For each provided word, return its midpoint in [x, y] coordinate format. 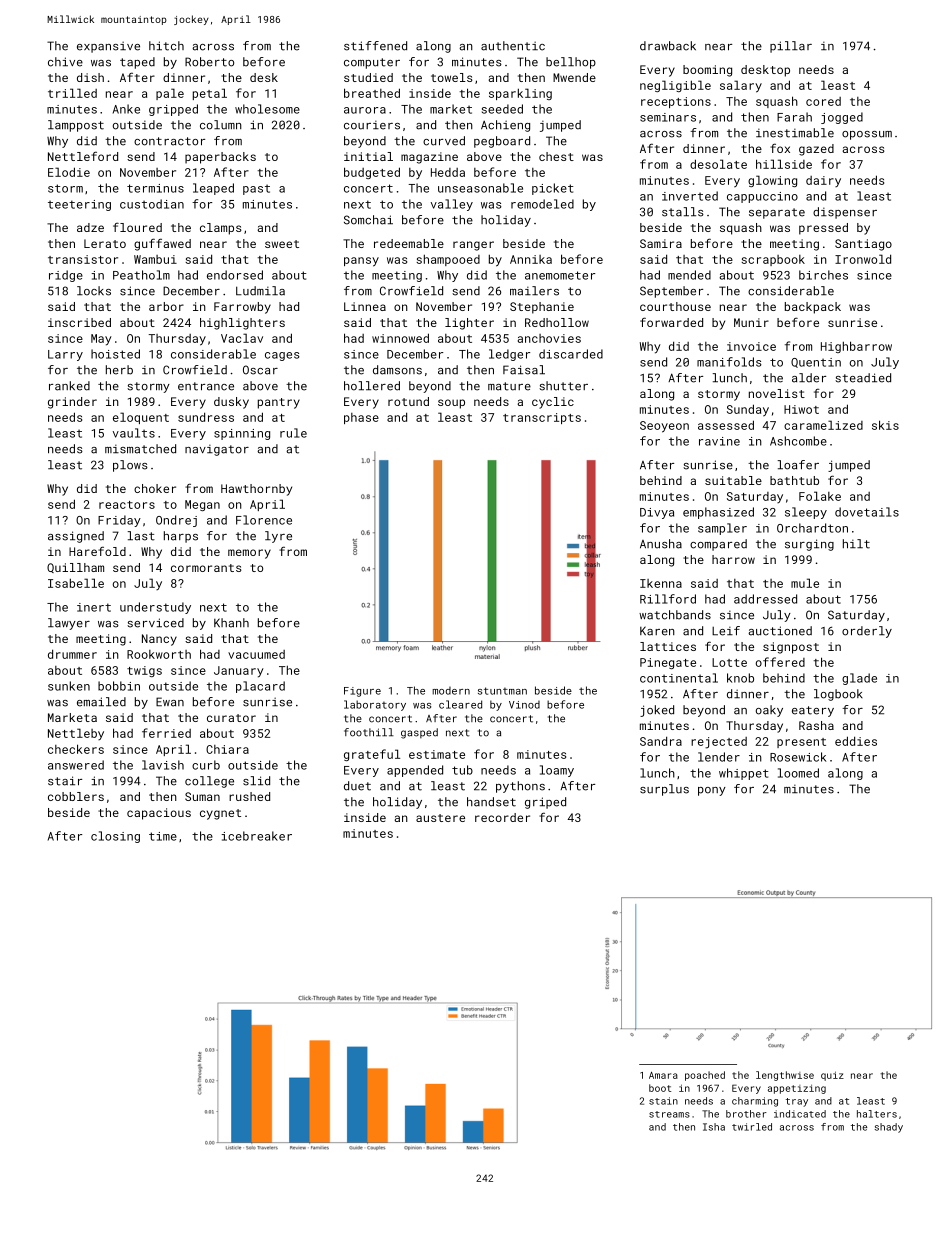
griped [545, 803]
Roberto [209, 62]
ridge [66, 276]
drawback [668, 46]
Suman [202, 796]
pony [712, 791]
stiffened [375, 46]
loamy [557, 771]
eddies [856, 741]
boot [660, 1088]
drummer [72, 654]
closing [115, 837]
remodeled [542, 204]
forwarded [671, 322]
